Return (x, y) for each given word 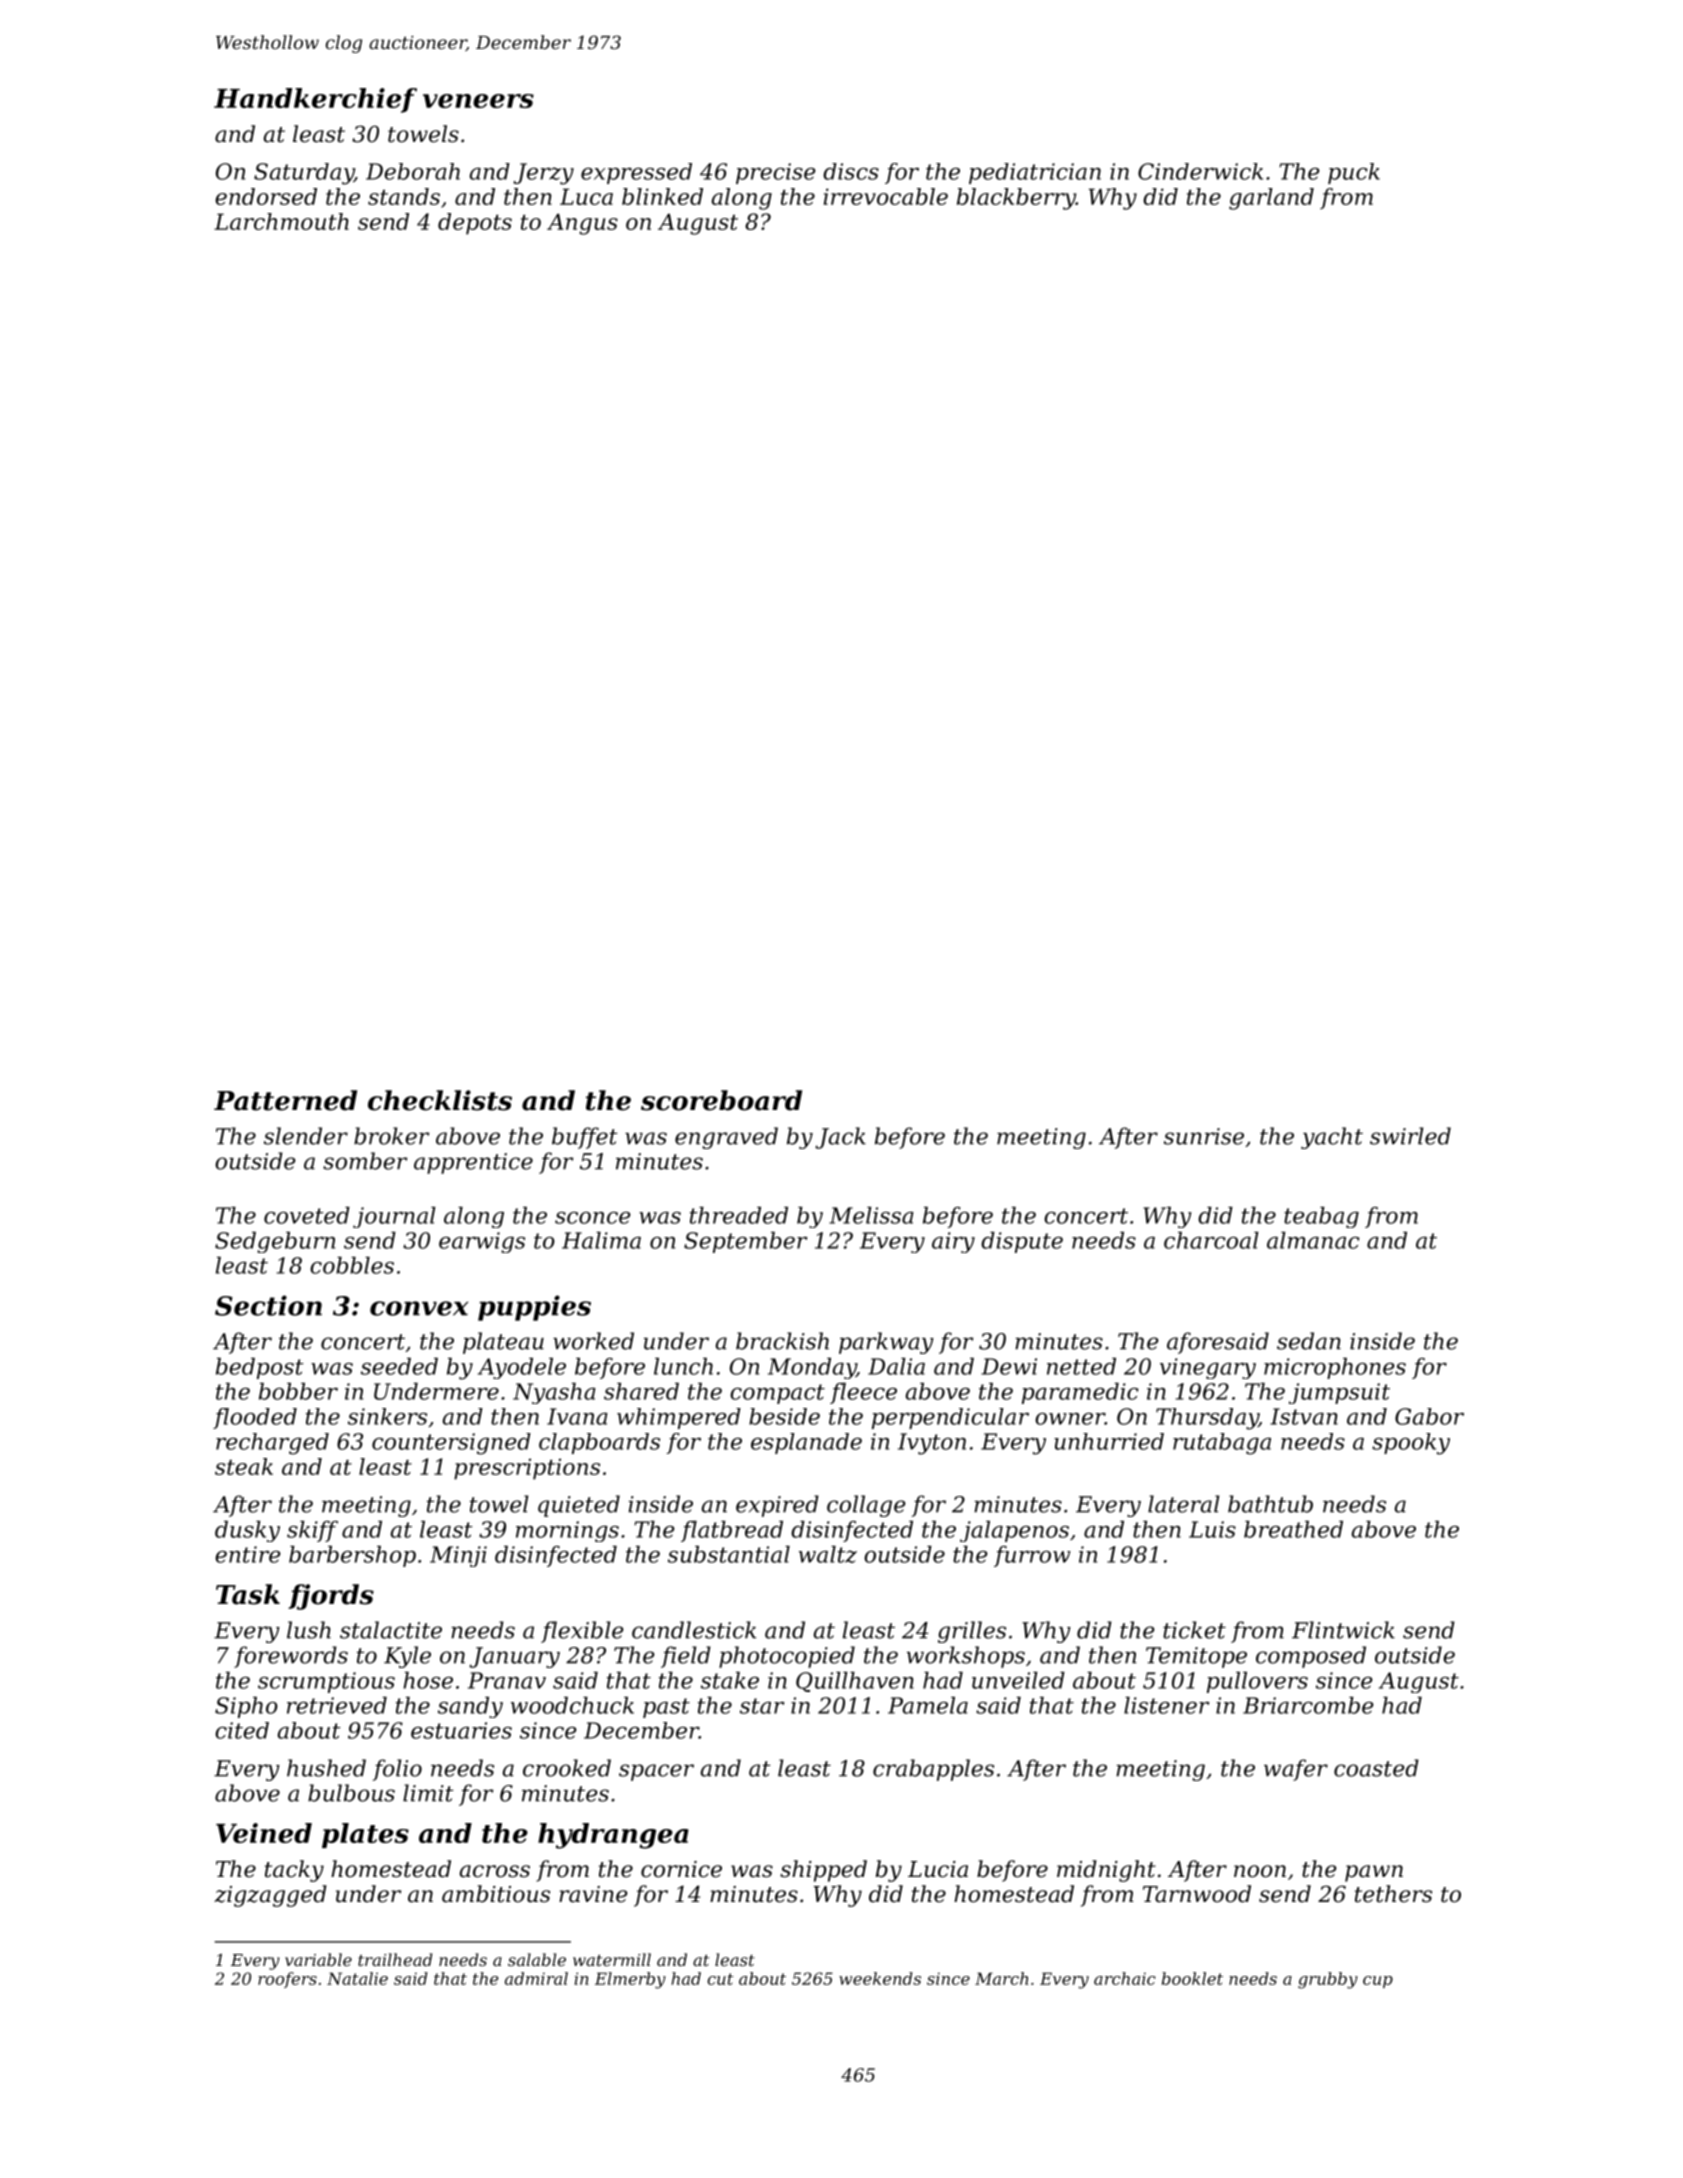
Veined (264, 1833)
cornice (681, 1869)
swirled (1410, 1136)
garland (1271, 199)
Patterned (285, 1100)
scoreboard (721, 1100)
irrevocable (886, 196)
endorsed (266, 196)
